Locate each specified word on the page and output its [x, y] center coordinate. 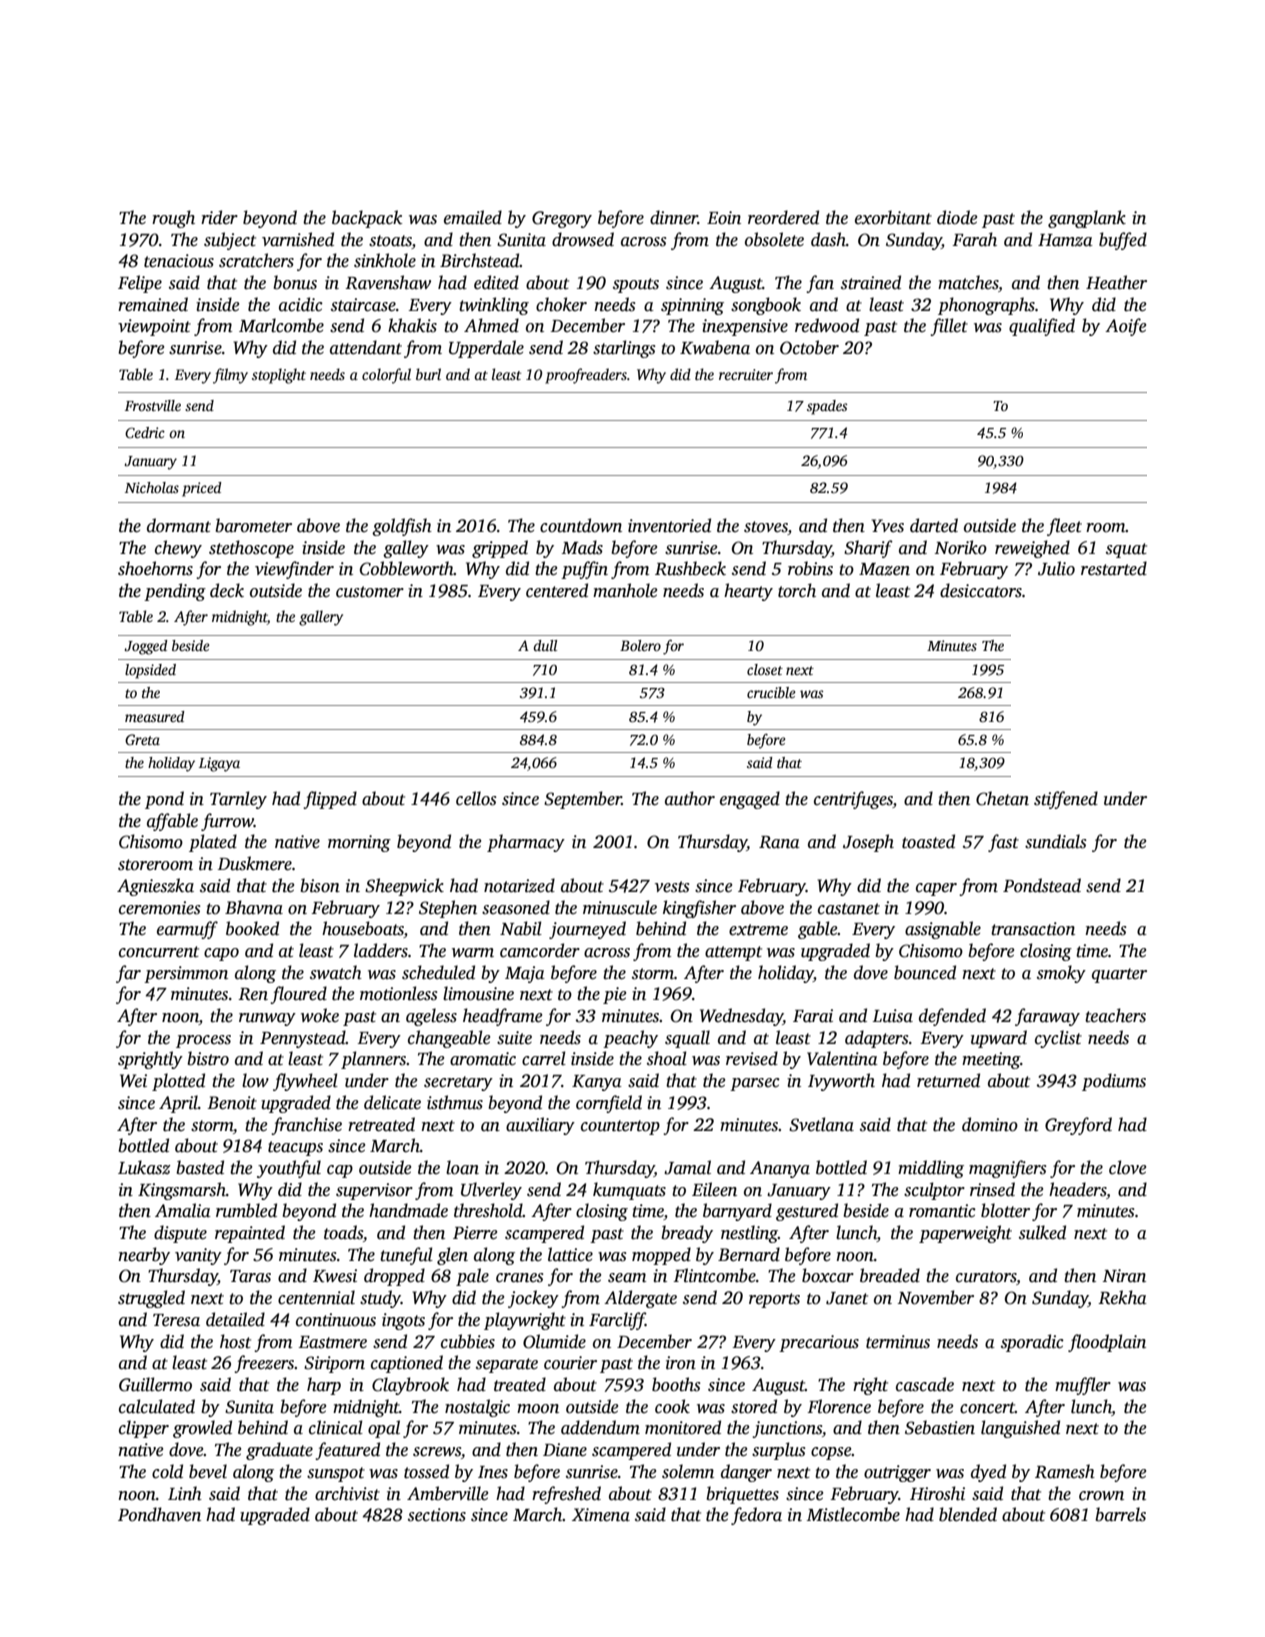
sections [437, 1515]
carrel [544, 1058]
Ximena [601, 1515]
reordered [783, 217]
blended [968, 1514]
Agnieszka [155, 887]
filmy [230, 376]
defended [952, 1017]
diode [957, 217]
